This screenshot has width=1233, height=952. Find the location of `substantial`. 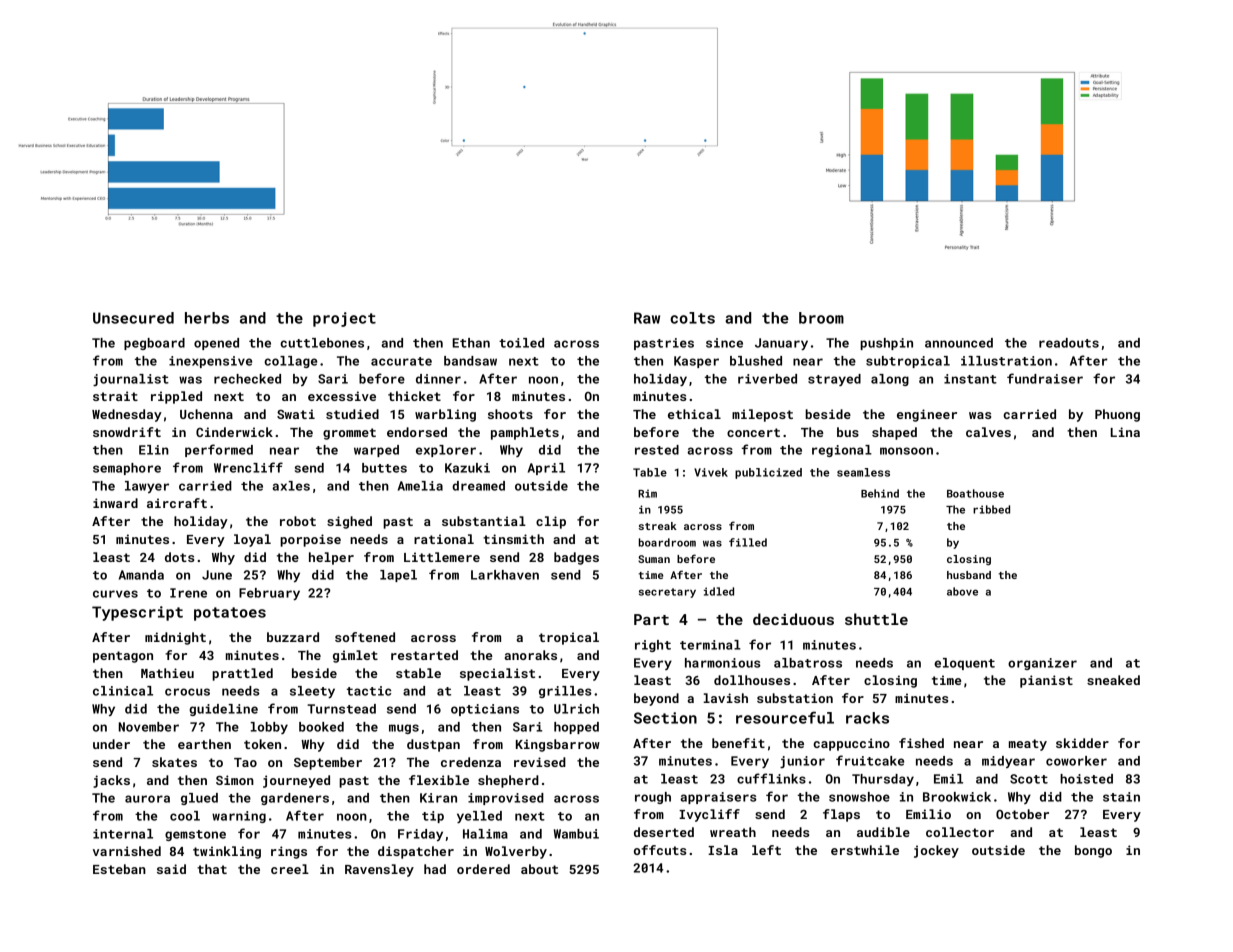

substantial is located at coordinates (484, 521).
